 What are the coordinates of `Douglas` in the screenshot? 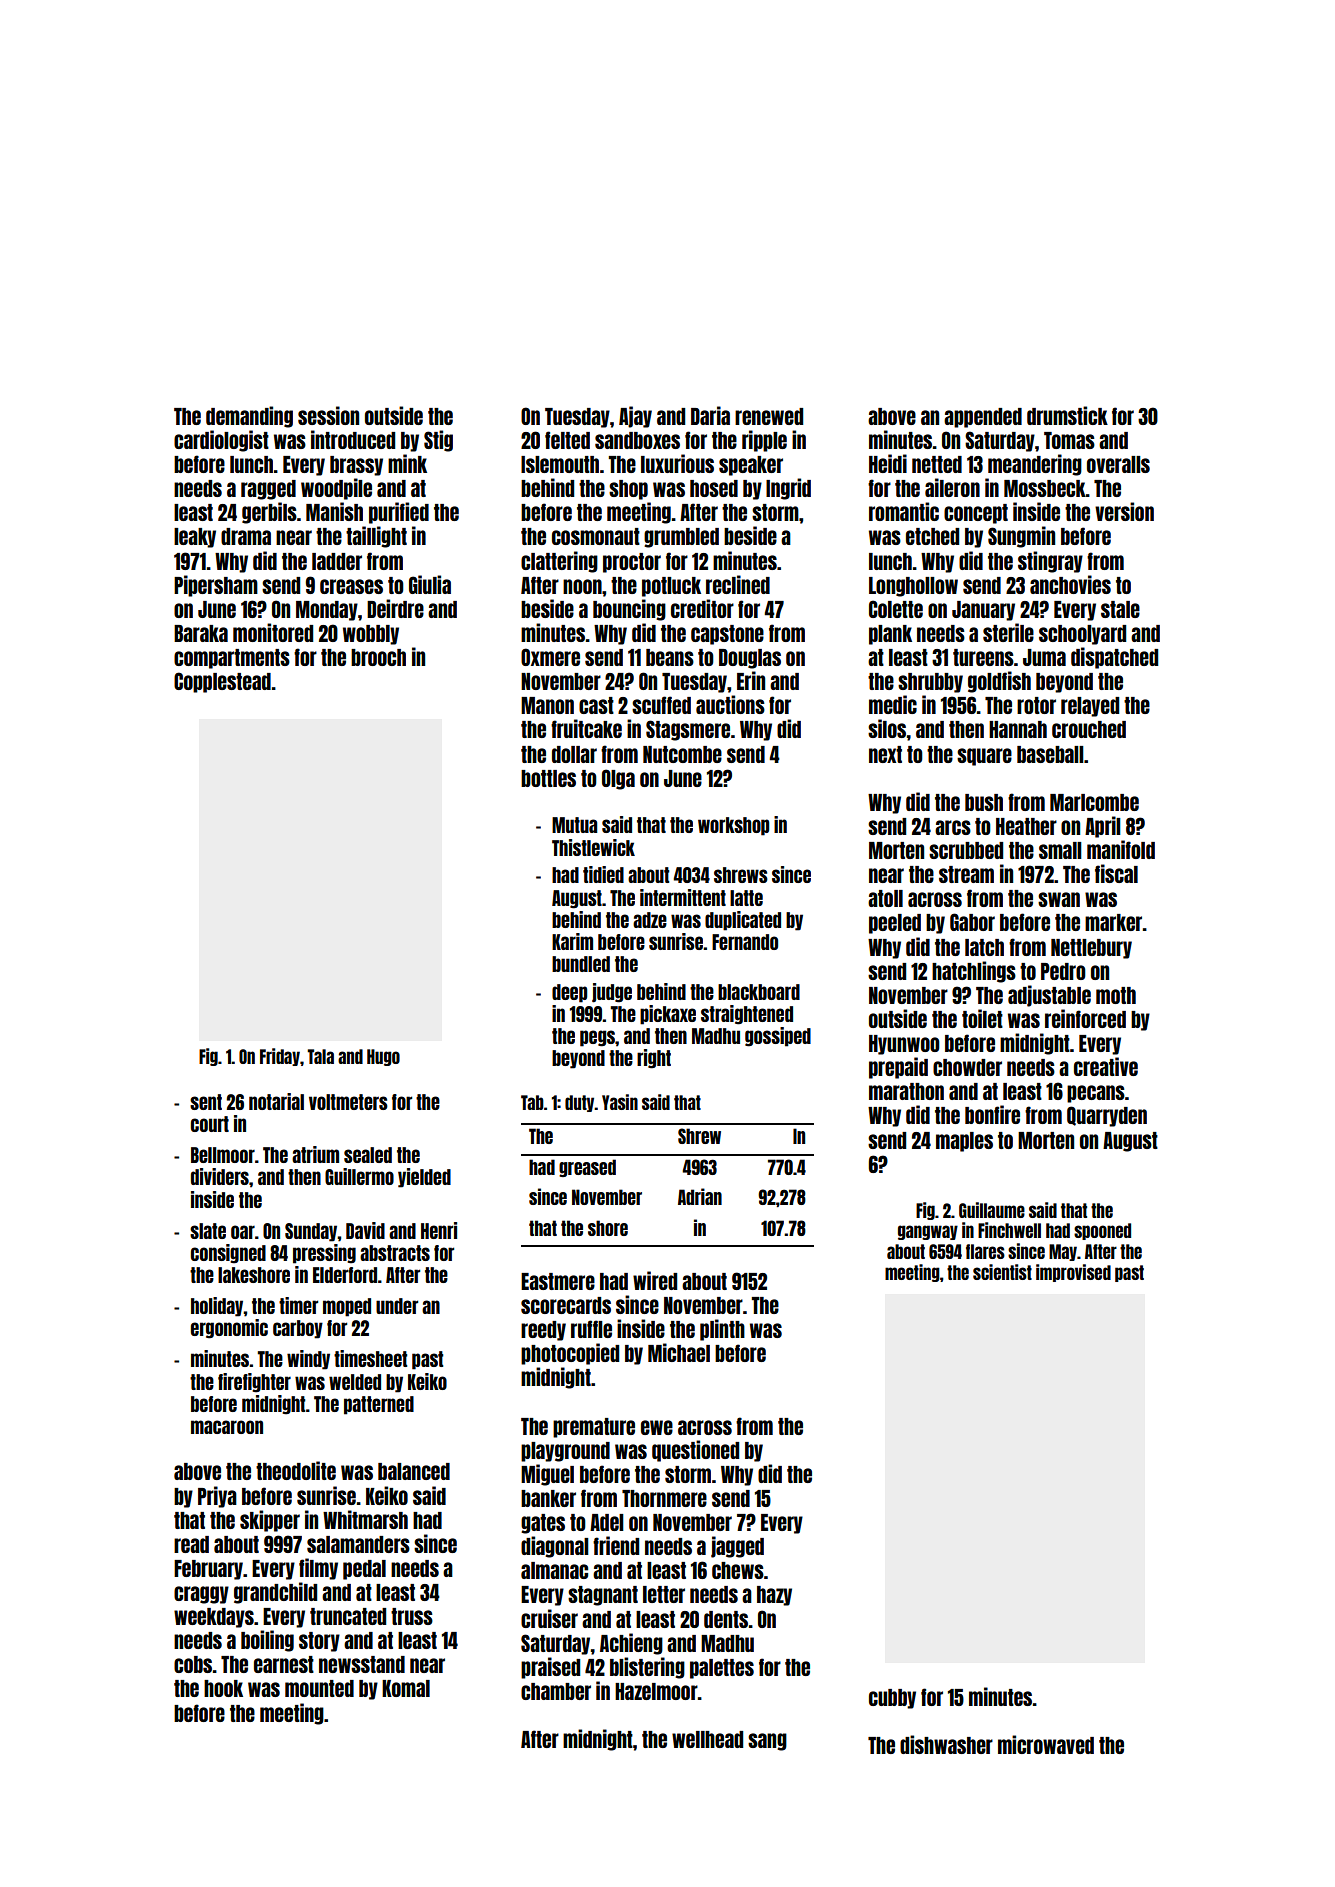 It's located at (750, 659).
